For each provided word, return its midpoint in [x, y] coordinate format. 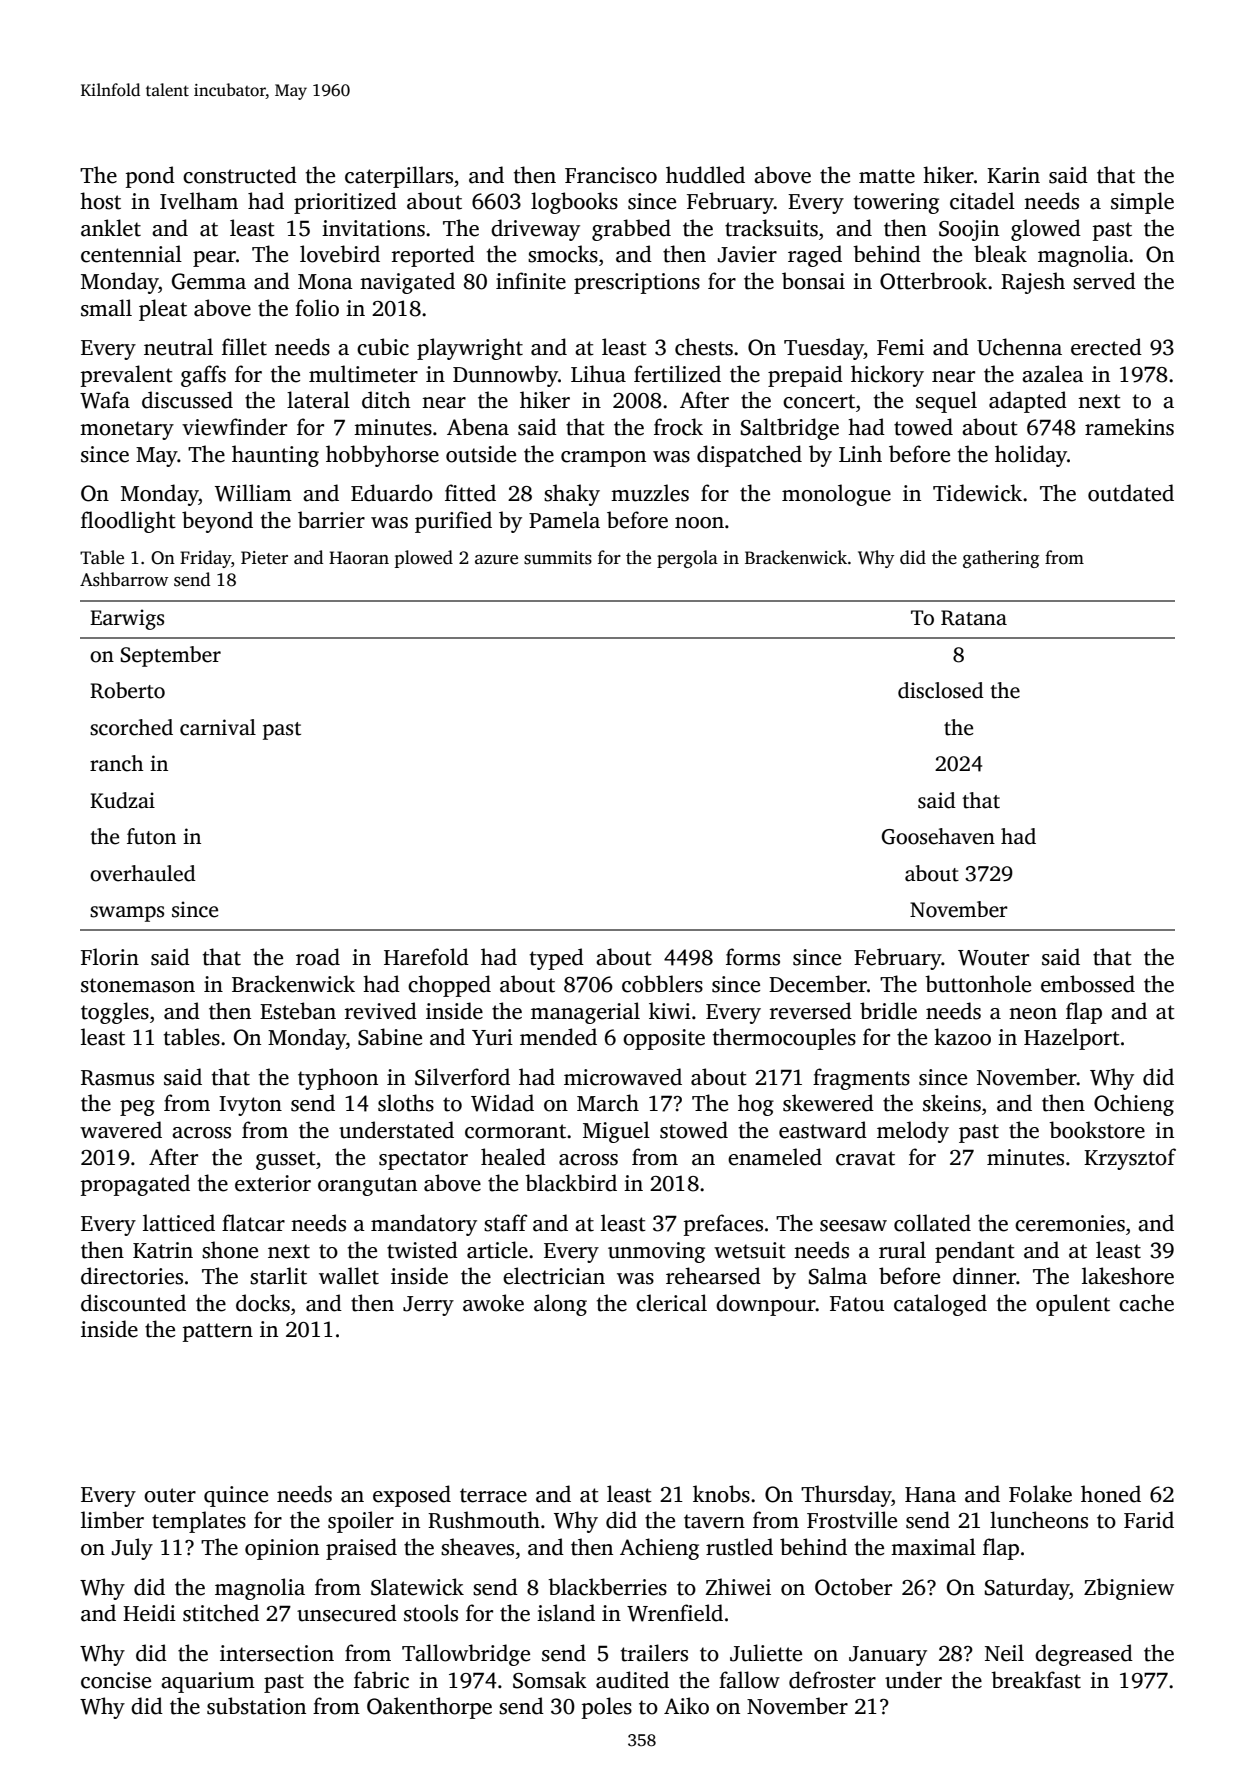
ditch [386, 400]
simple [1142, 203]
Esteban [298, 1011]
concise [116, 1680]
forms [753, 957]
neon [1033, 1014]
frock [678, 427]
